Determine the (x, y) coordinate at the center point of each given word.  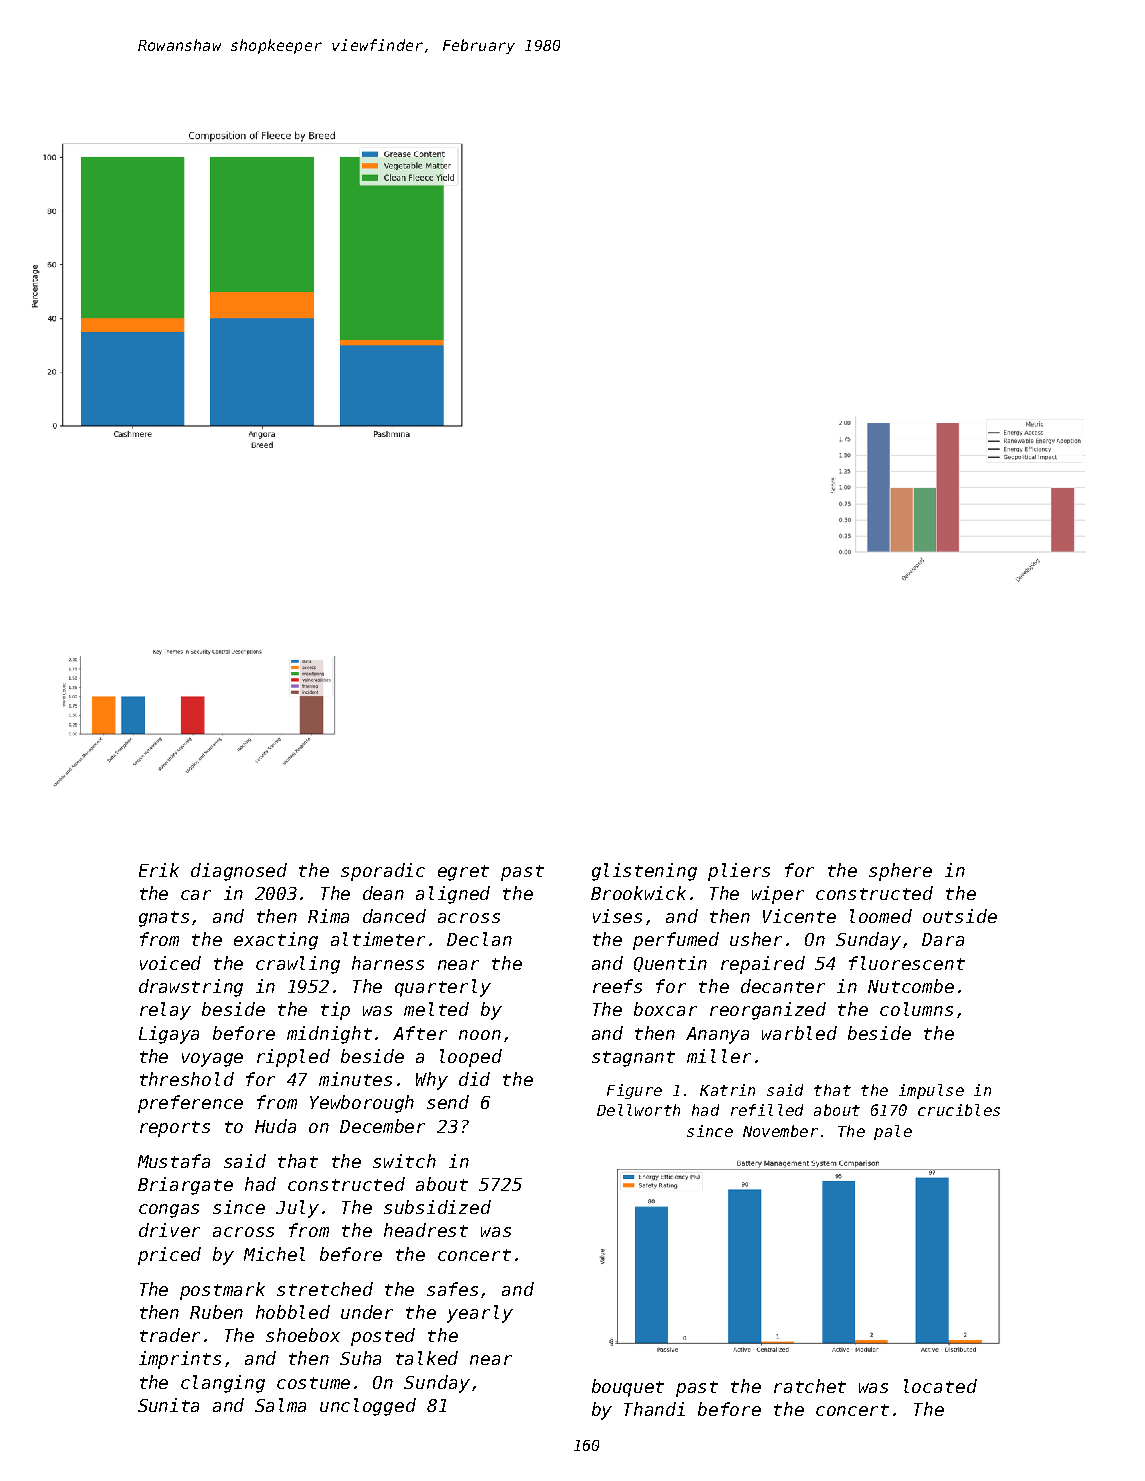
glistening (644, 872)
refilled (767, 1110)
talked (427, 1358)
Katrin (727, 1090)
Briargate (185, 1186)
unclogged (368, 1407)
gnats (164, 919)
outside (960, 916)
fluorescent (907, 963)
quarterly (443, 988)
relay (165, 1011)
